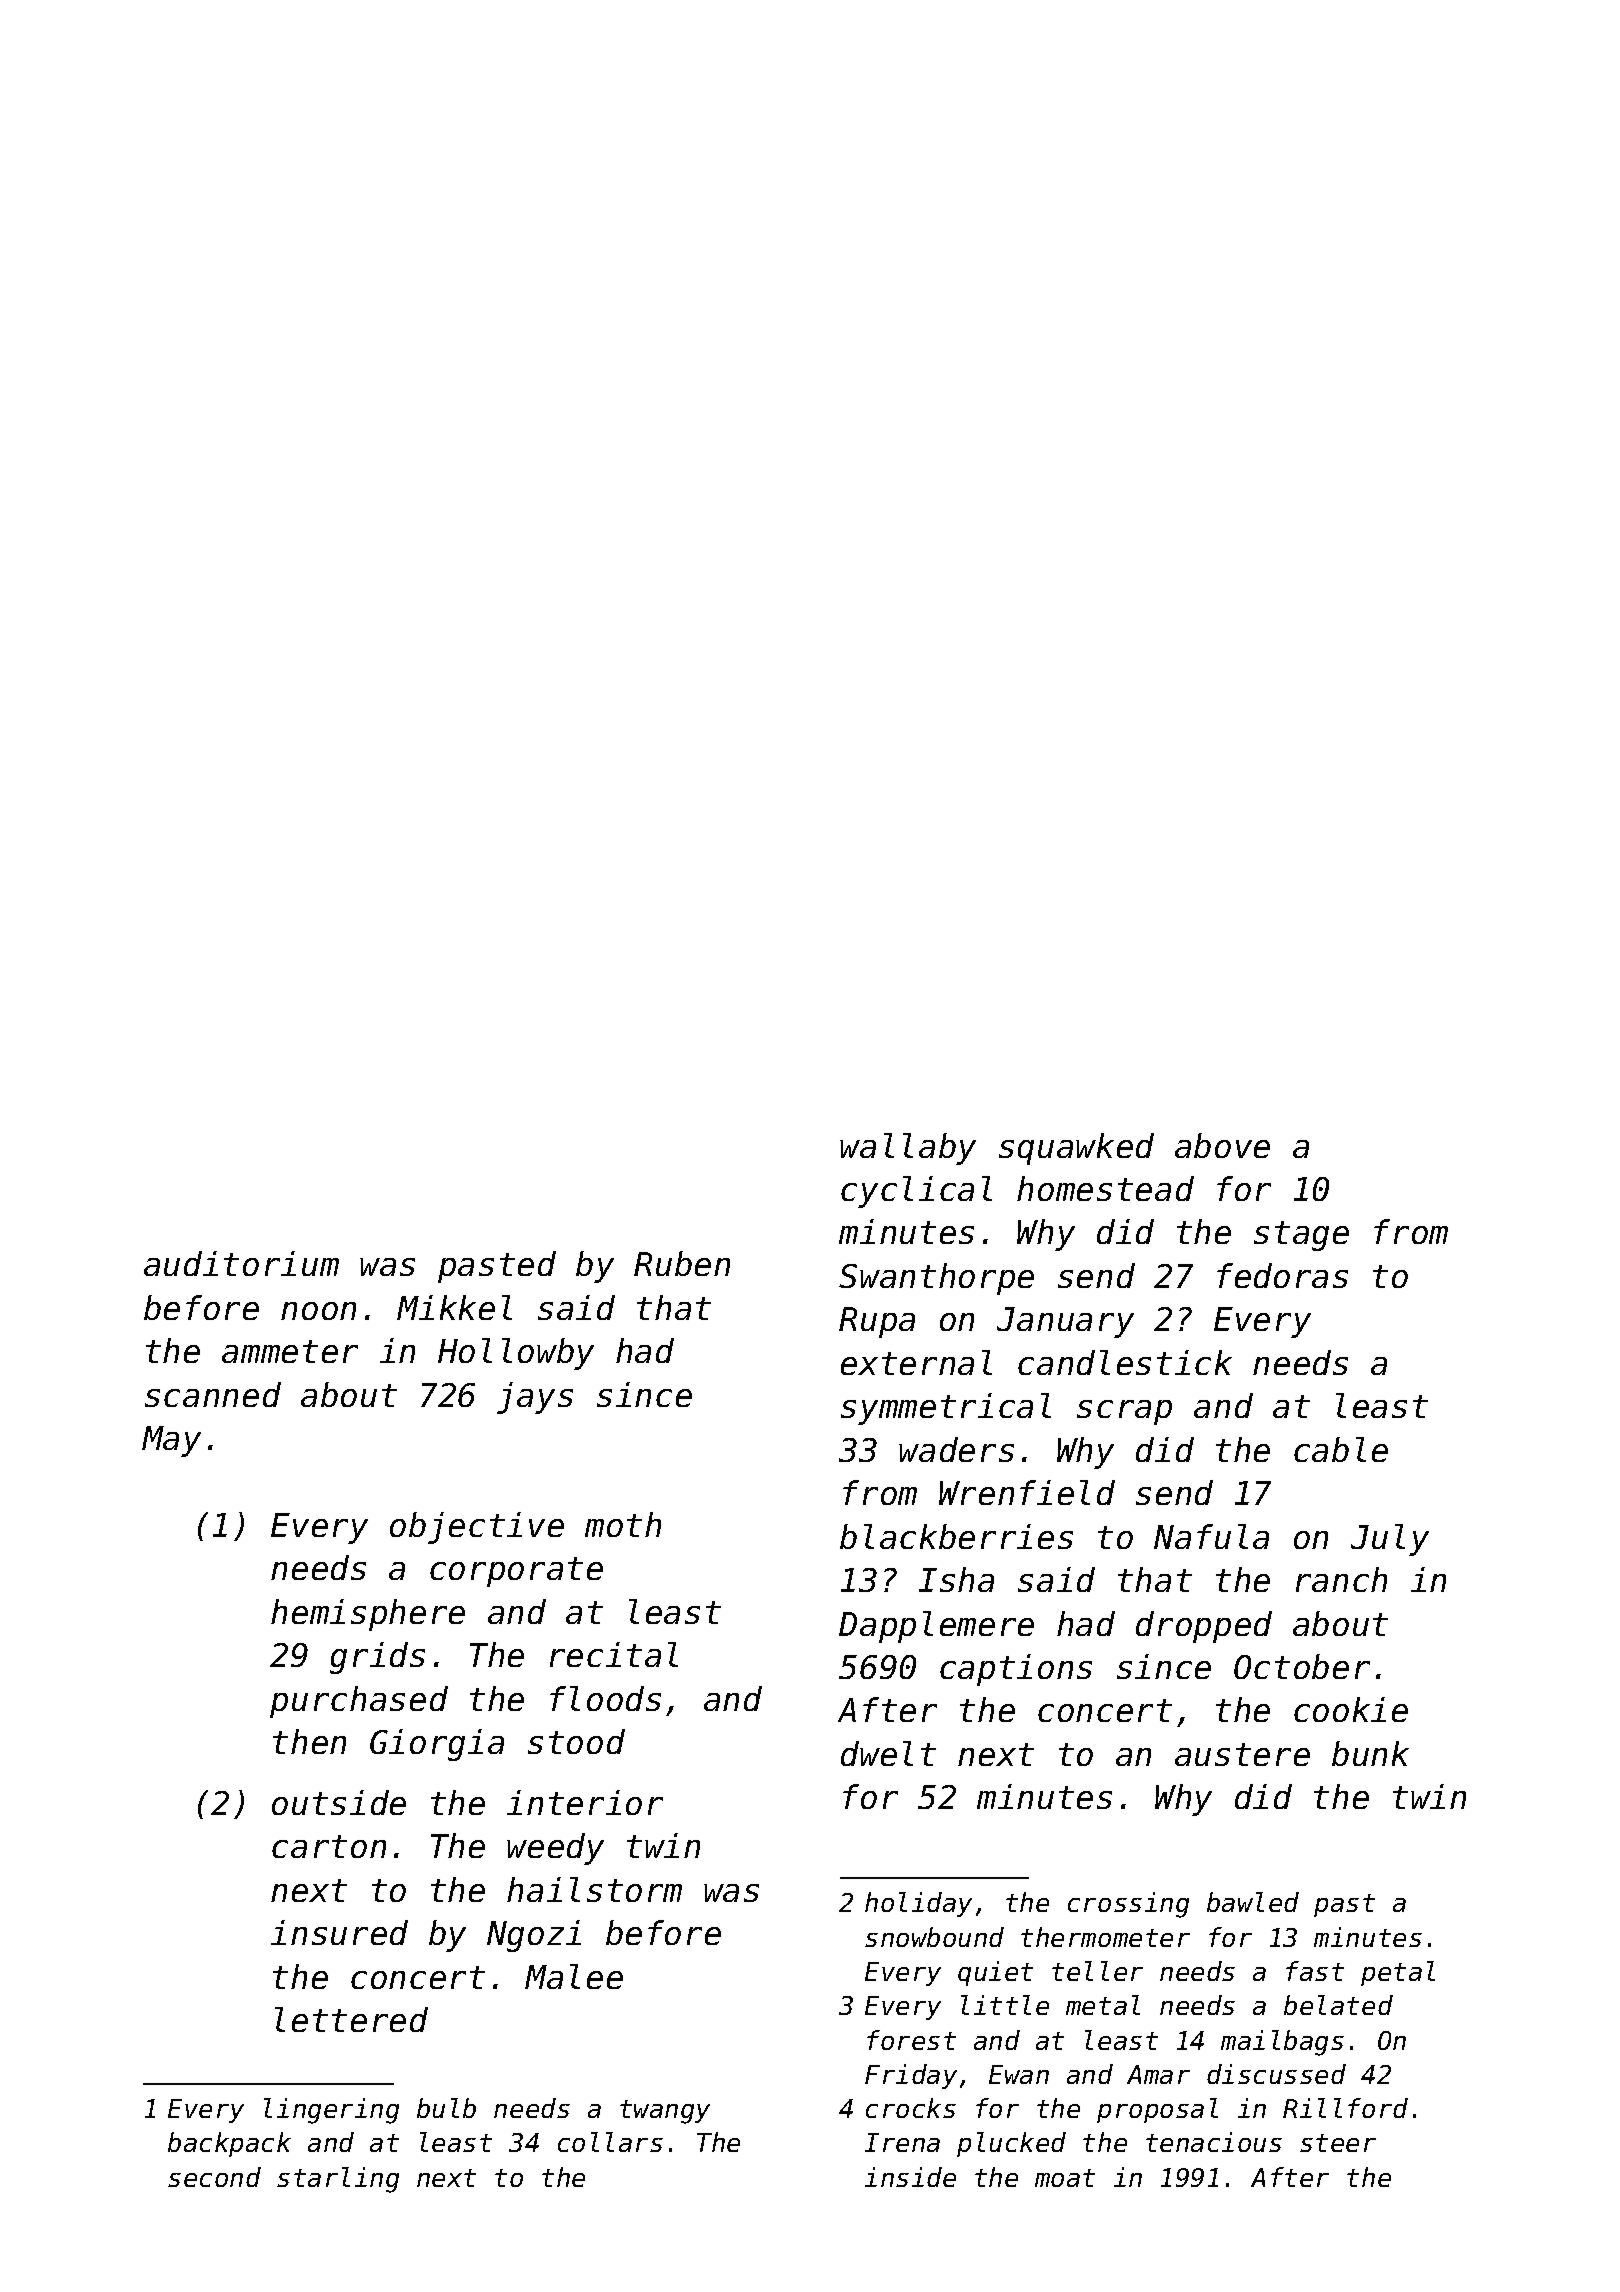 This image has height=2292, width=1620. Describe the element at coordinates (368, 1615) in the image. I see `hemisphere` at that location.
